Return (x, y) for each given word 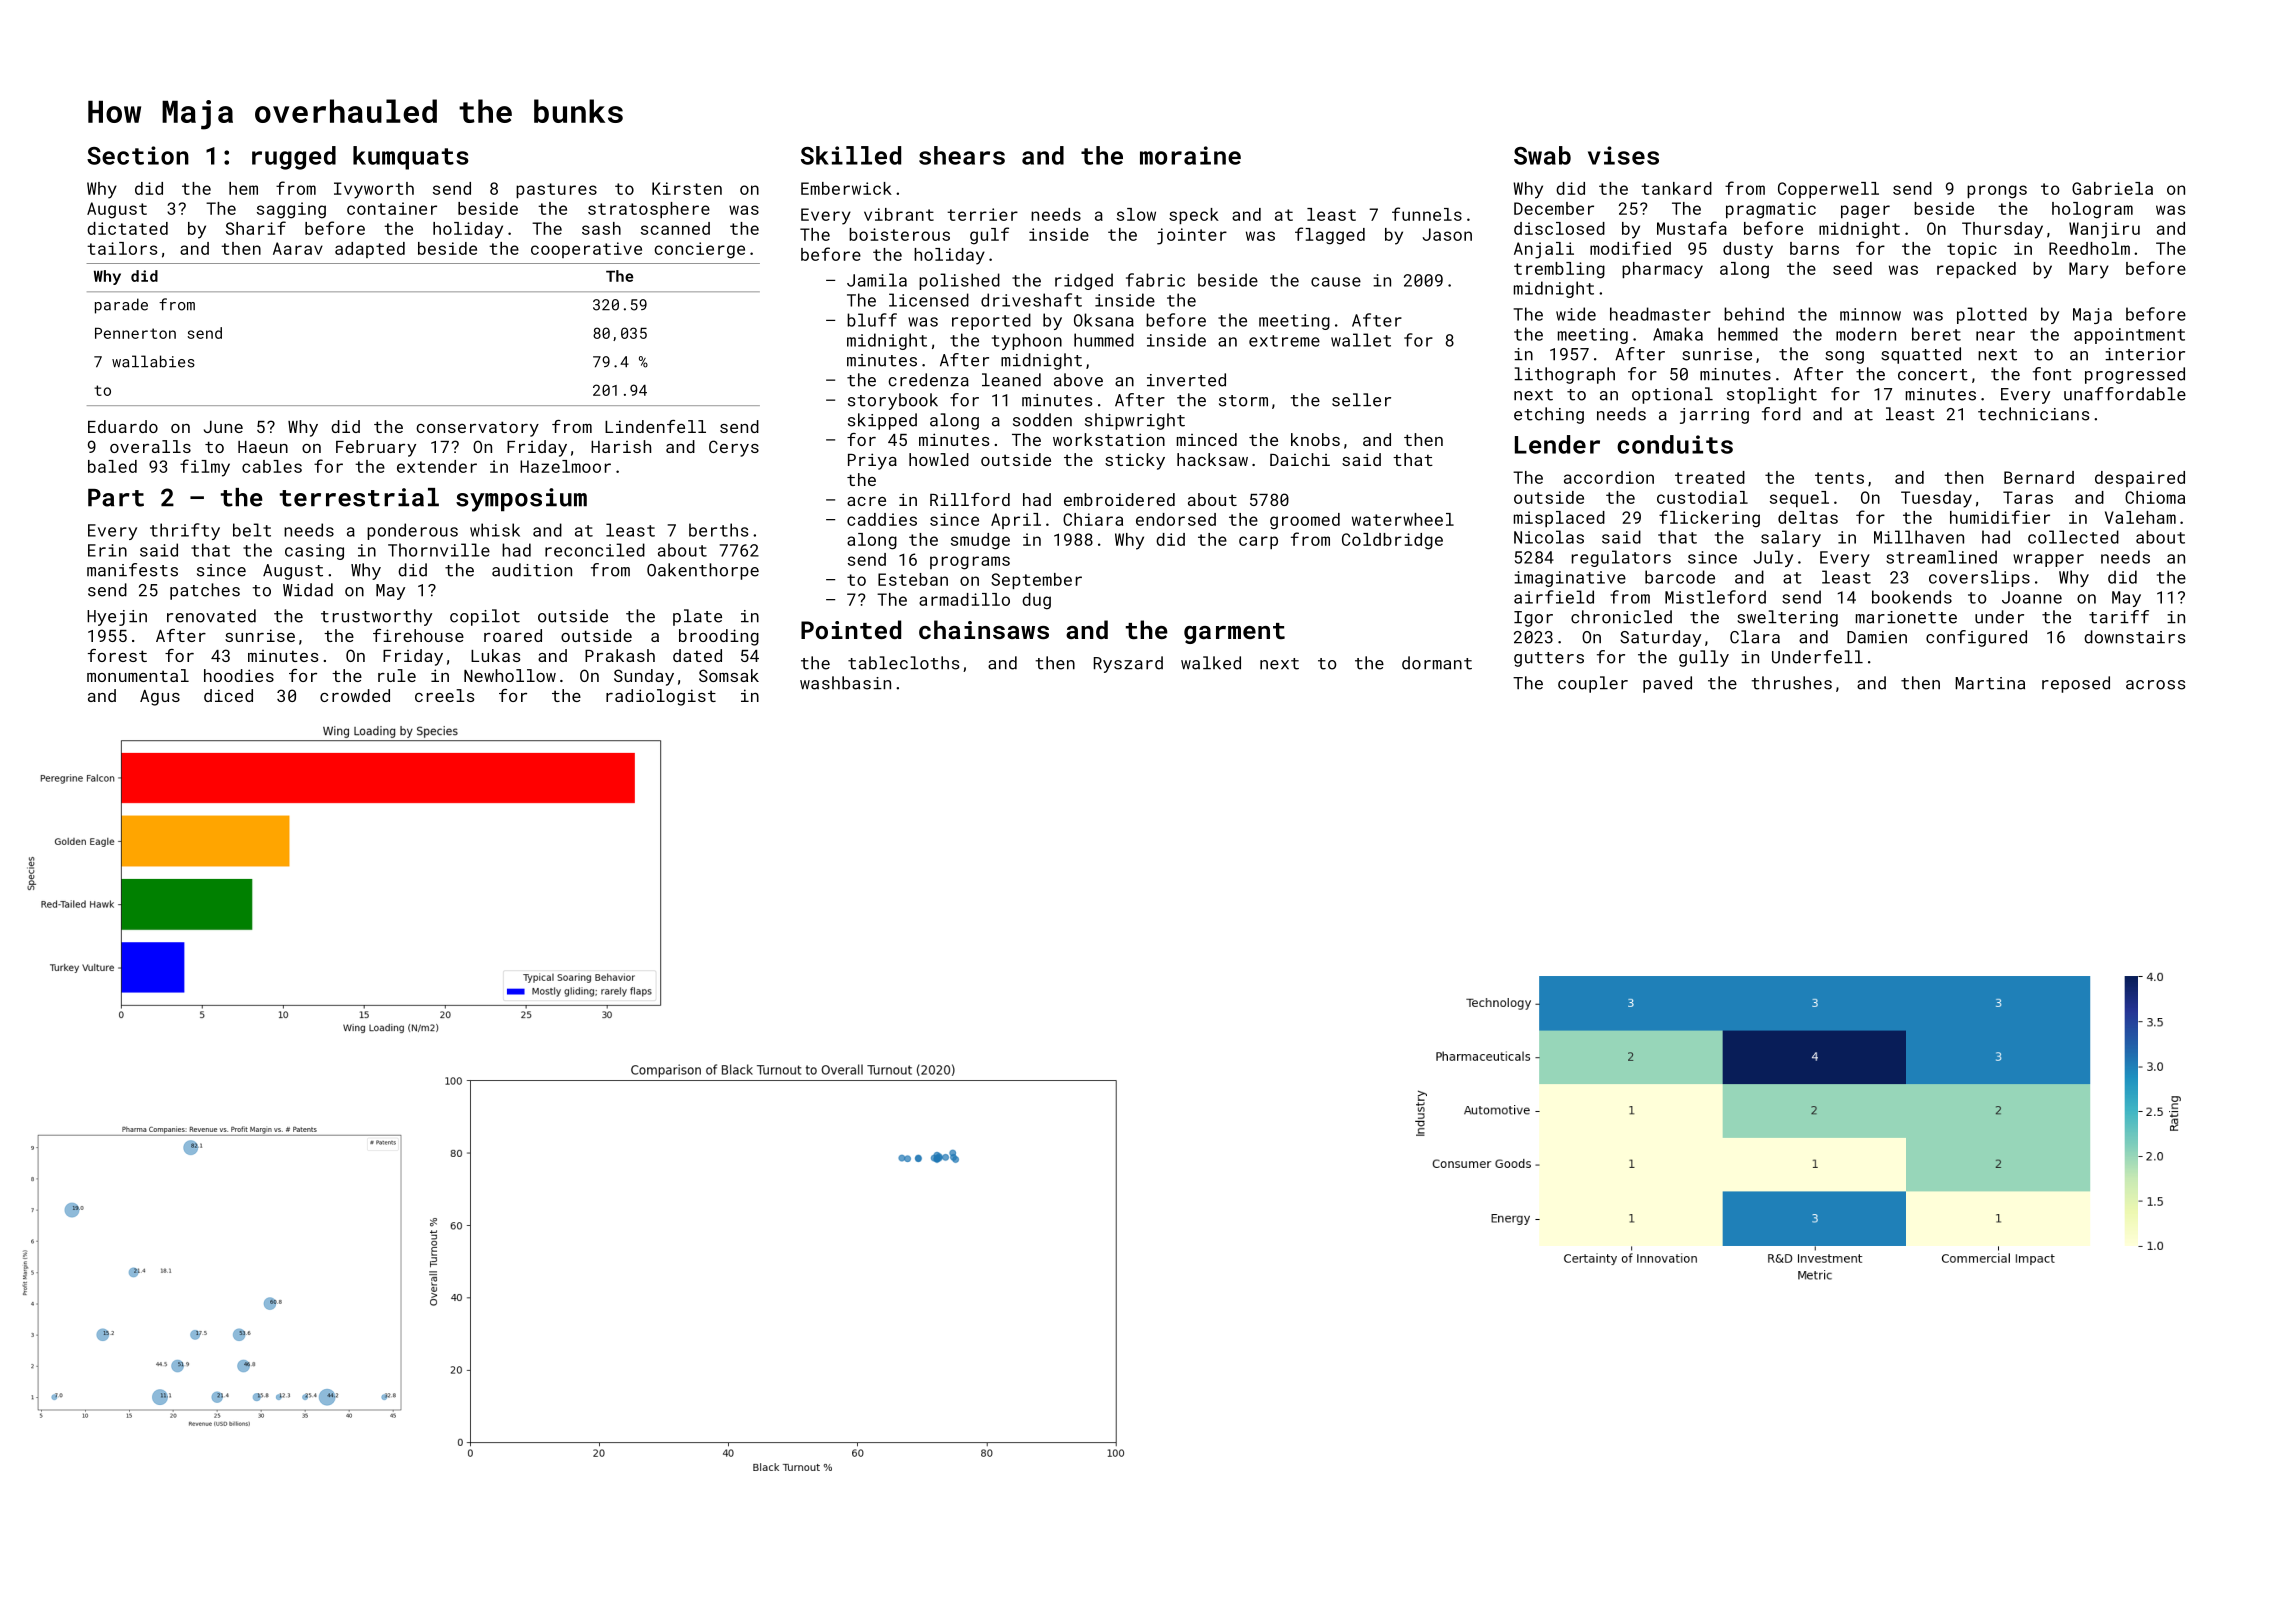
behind (1754, 314)
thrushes (1791, 683)
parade (121, 306)
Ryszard (1128, 664)
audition (532, 570)
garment (1234, 633)
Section (138, 155)
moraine (1190, 155)
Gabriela (2112, 188)
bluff (872, 320)
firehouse (418, 635)
